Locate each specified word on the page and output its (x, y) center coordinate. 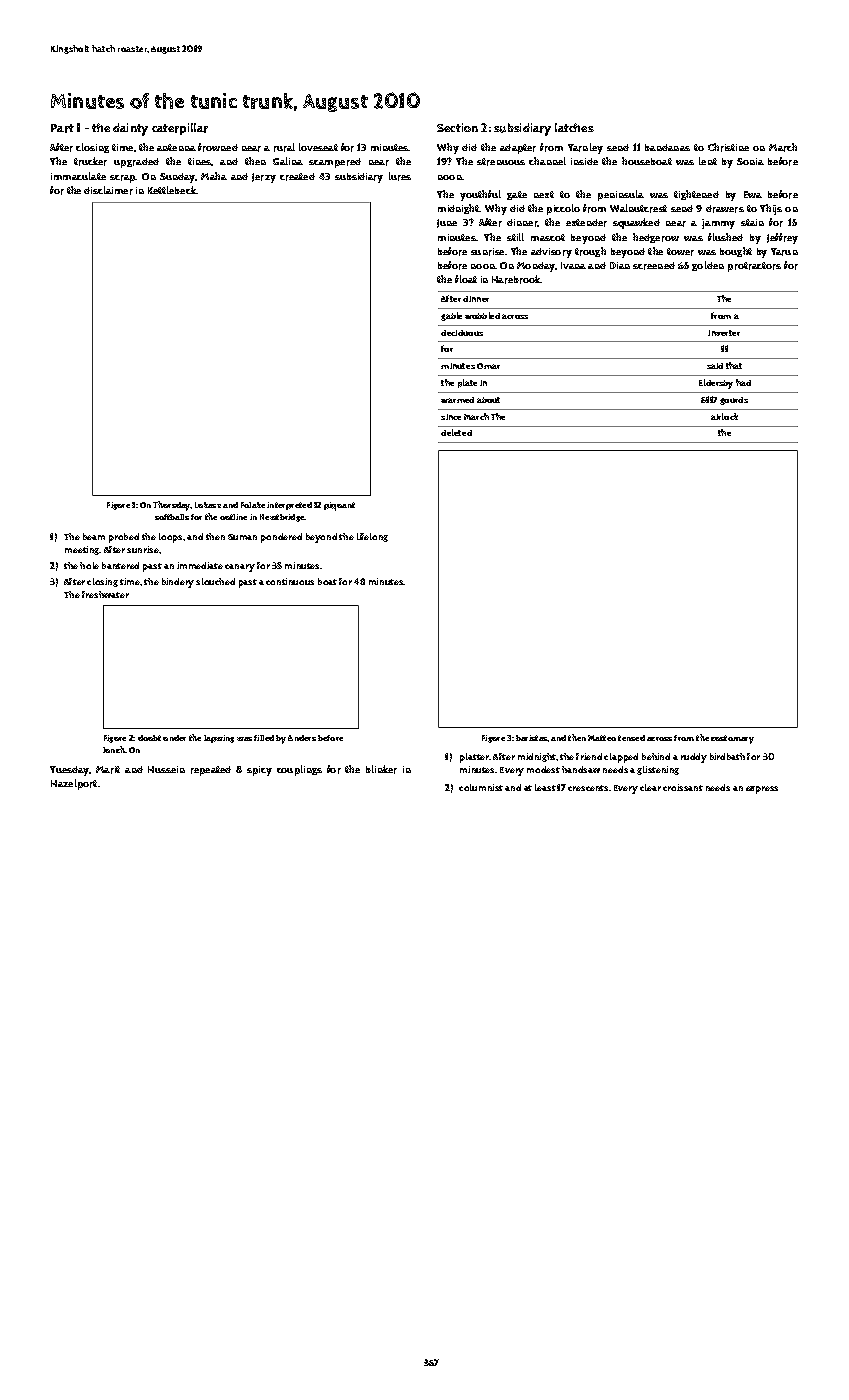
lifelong (372, 537)
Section (457, 127)
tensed (631, 738)
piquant (339, 506)
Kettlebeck (172, 190)
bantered (120, 565)
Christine (728, 147)
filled (264, 738)
